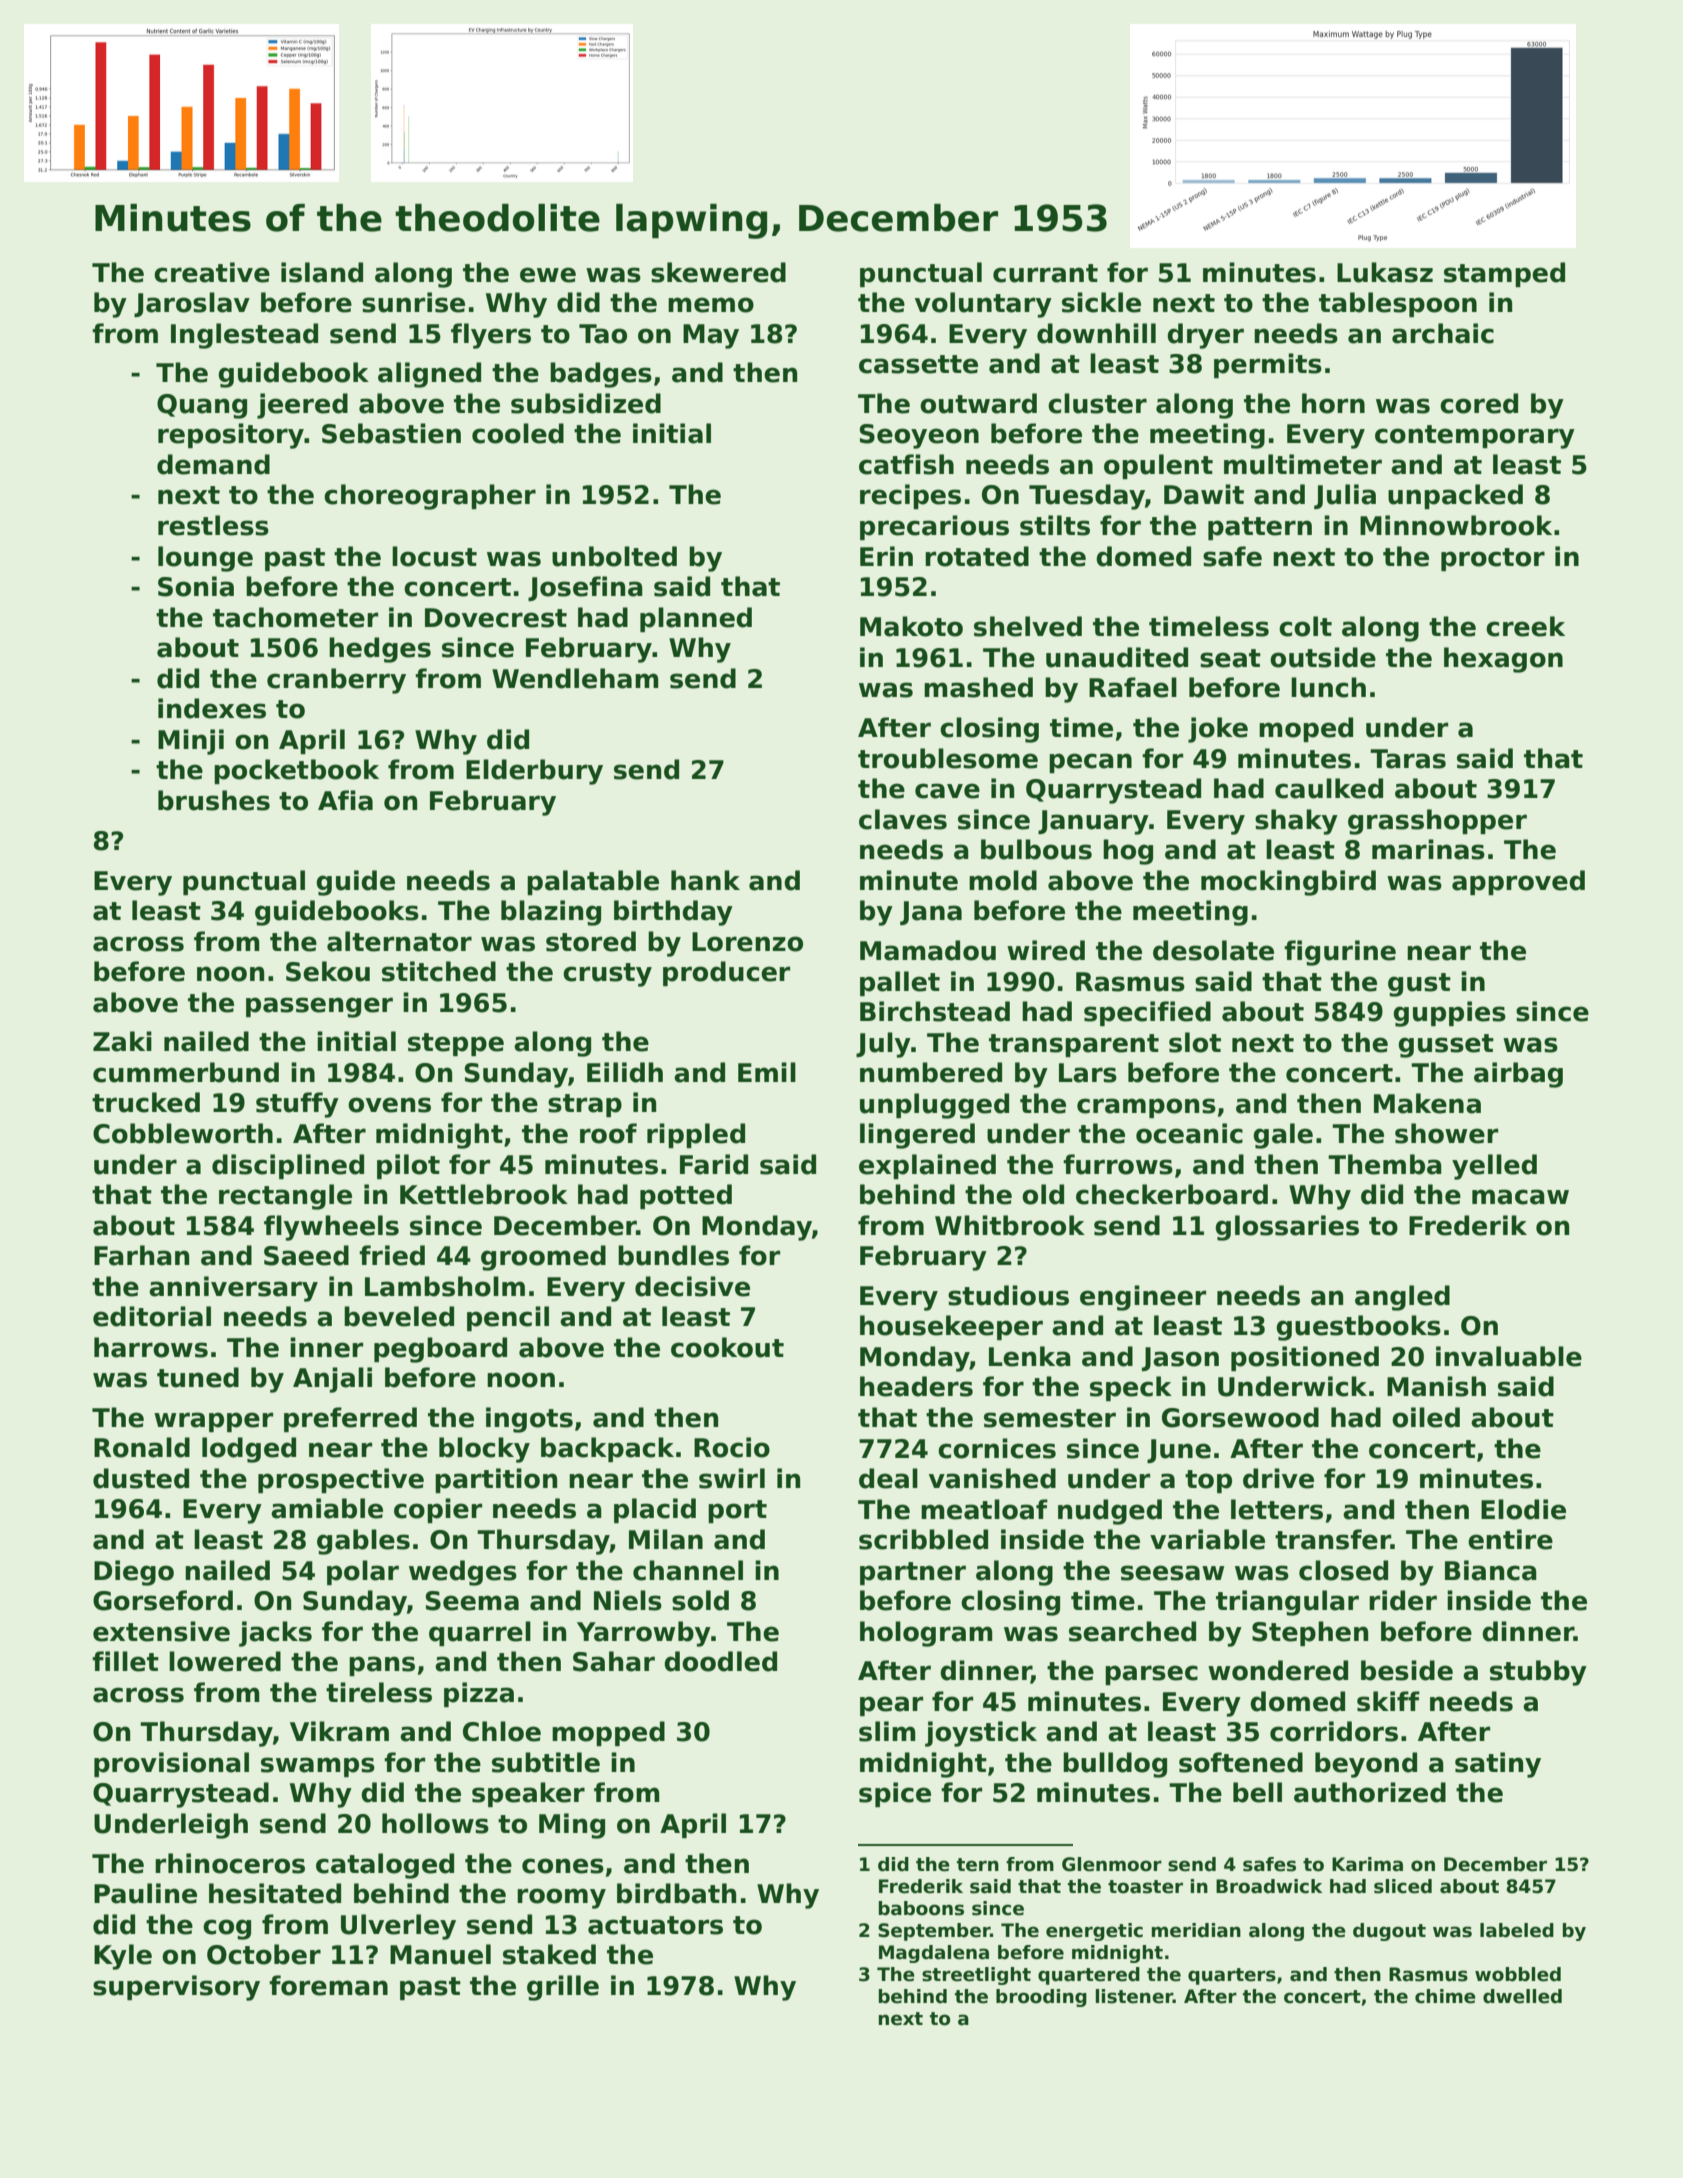  I want to click on skewered, so click(718, 272).
